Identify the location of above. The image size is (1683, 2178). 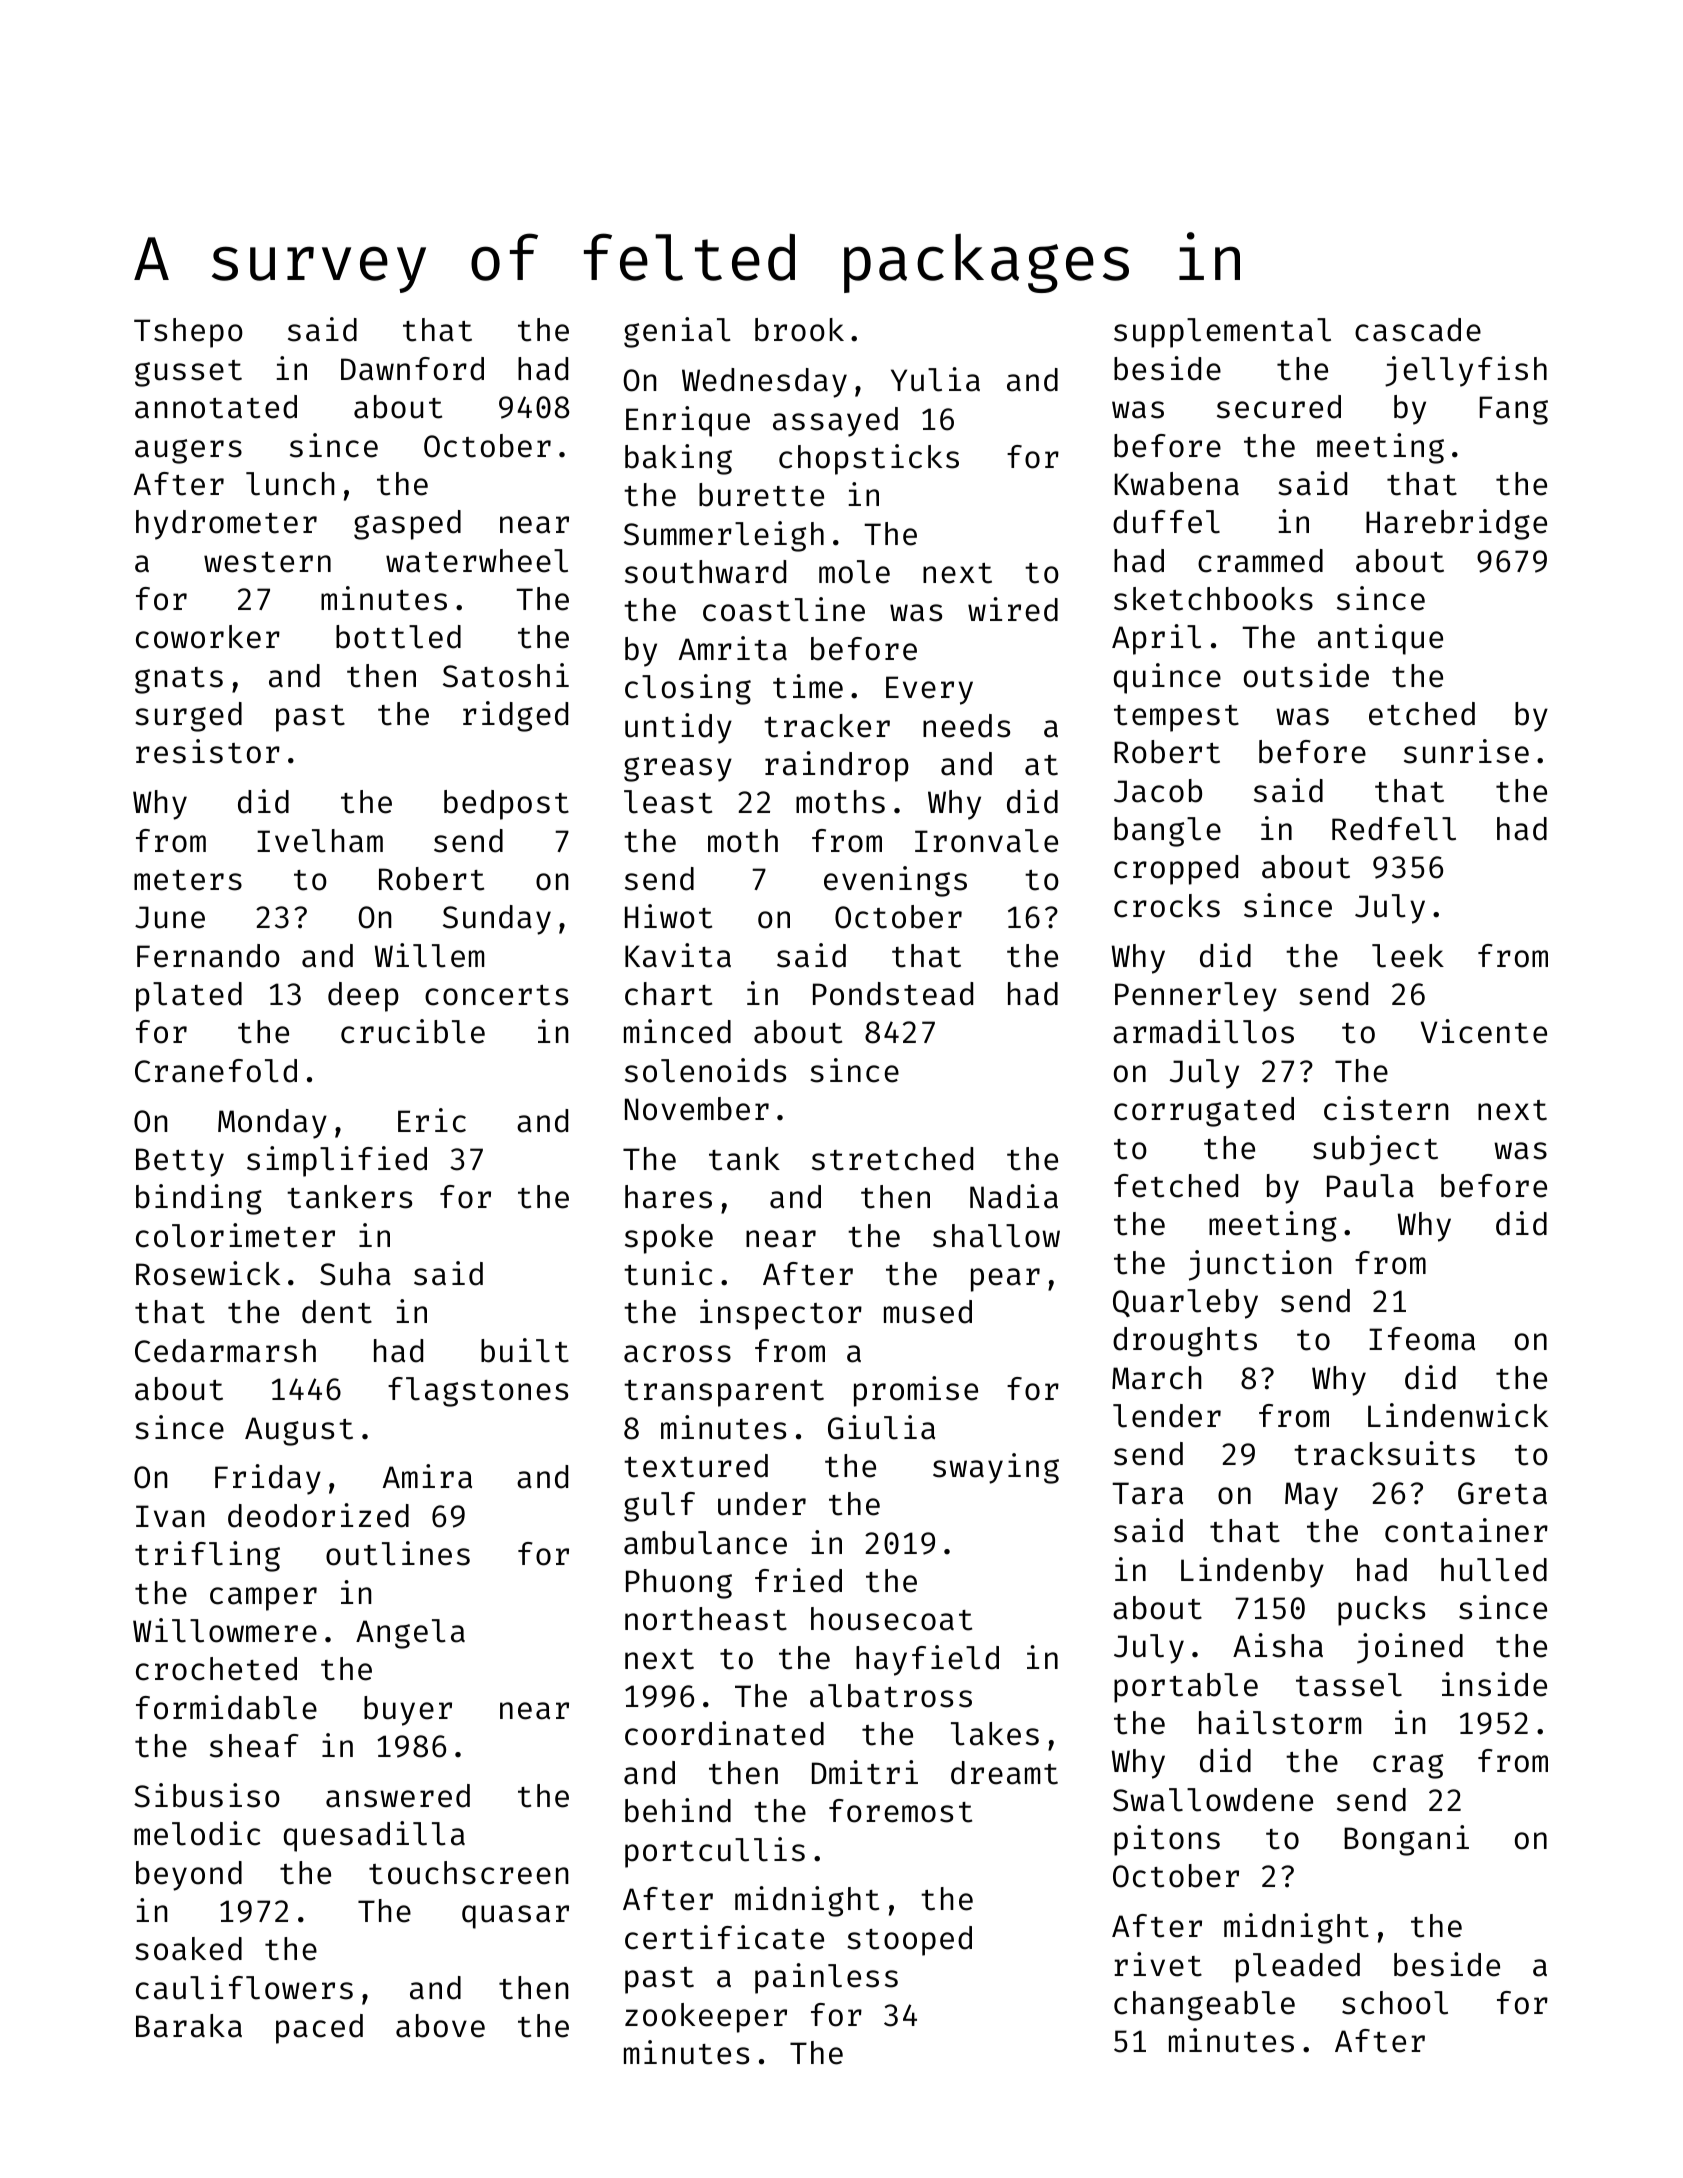
(440, 2026).
